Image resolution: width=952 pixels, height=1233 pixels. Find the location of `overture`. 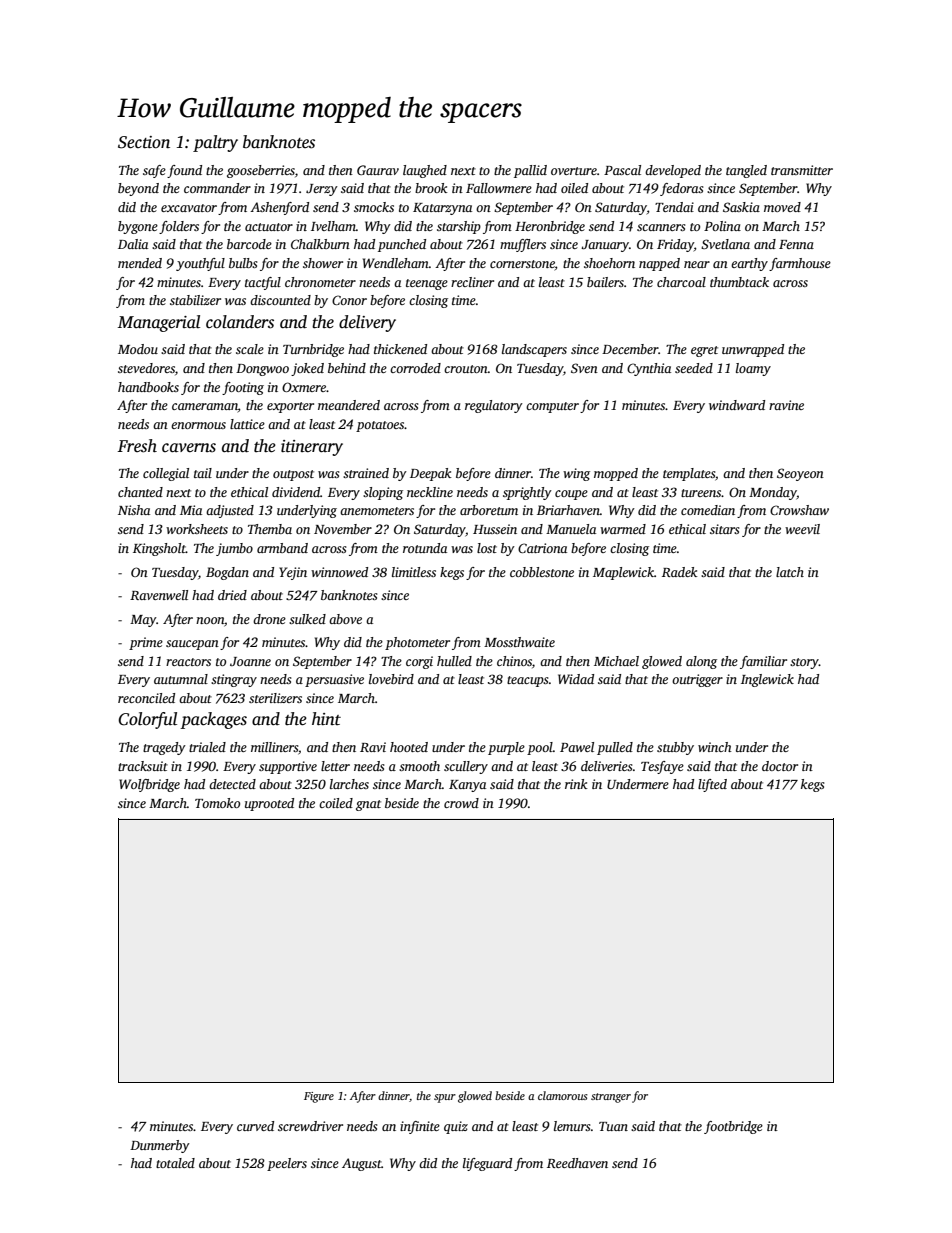

overture is located at coordinates (574, 171).
